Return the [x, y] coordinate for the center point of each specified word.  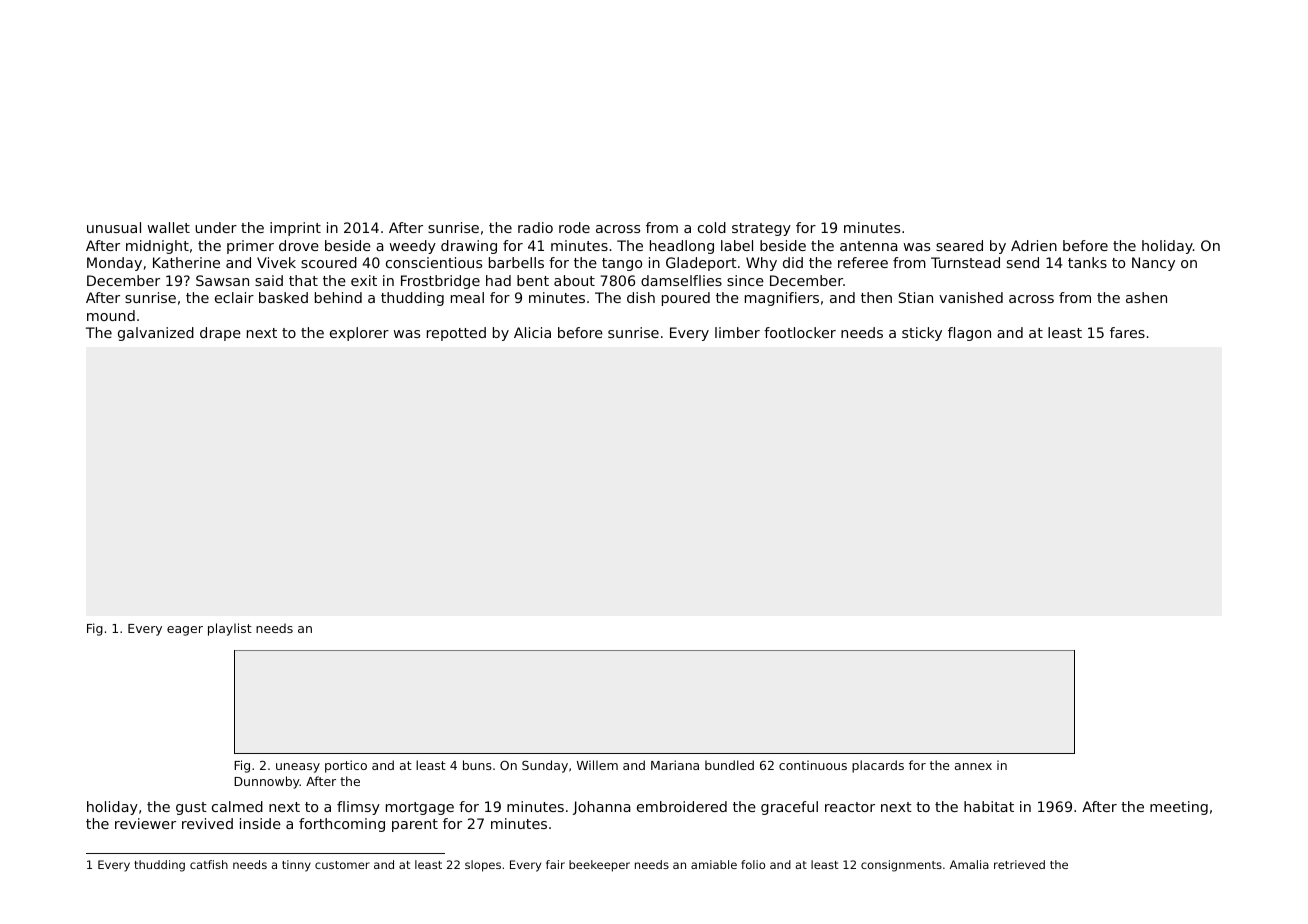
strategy [761, 229]
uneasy [298, 768]
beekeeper [599, 866]
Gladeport [701, 264]
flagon [969, 334]
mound [111, 315]
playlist [230, 629]
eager [185, 631]
